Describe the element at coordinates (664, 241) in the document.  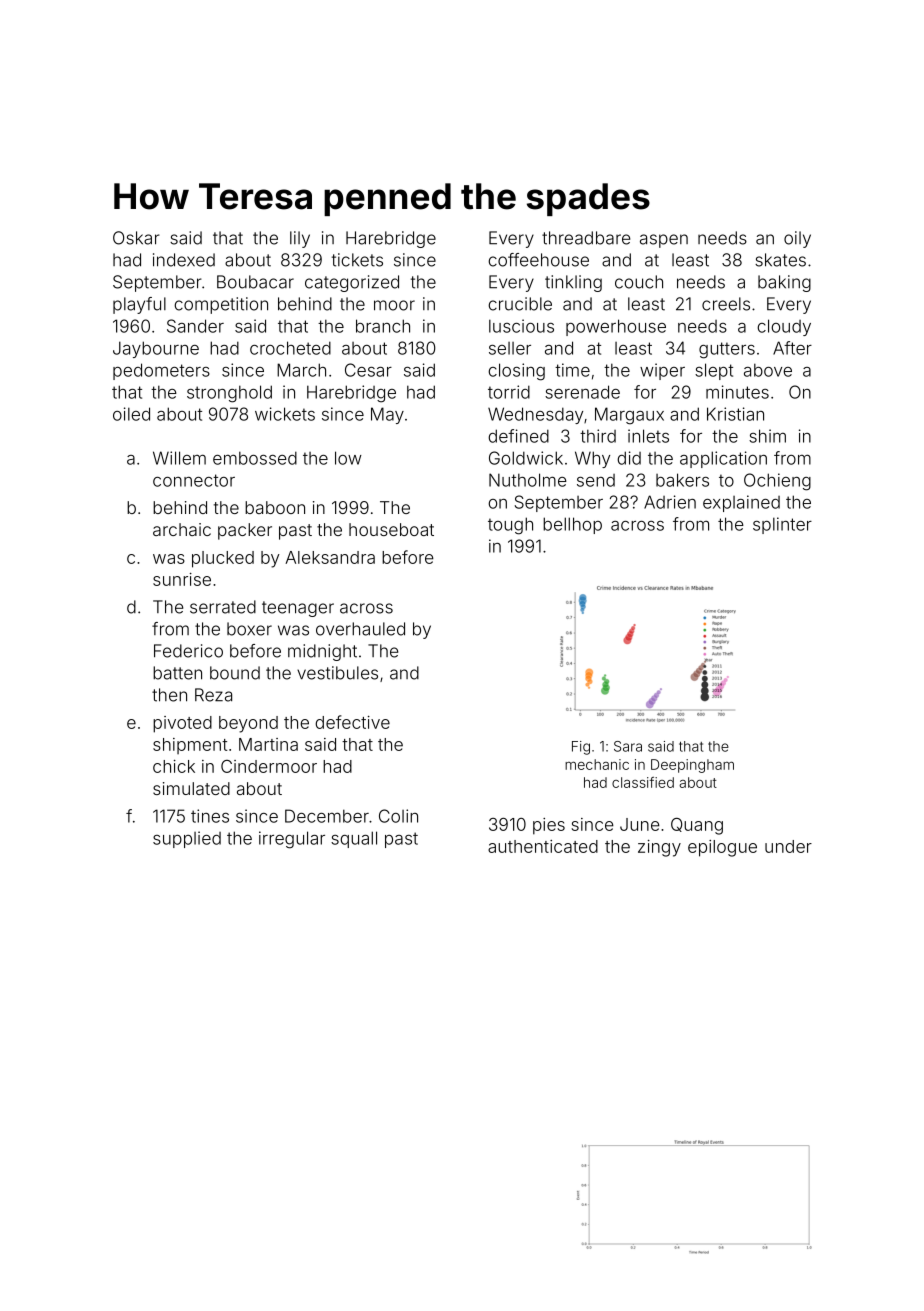
I see `aspen` at that location.
